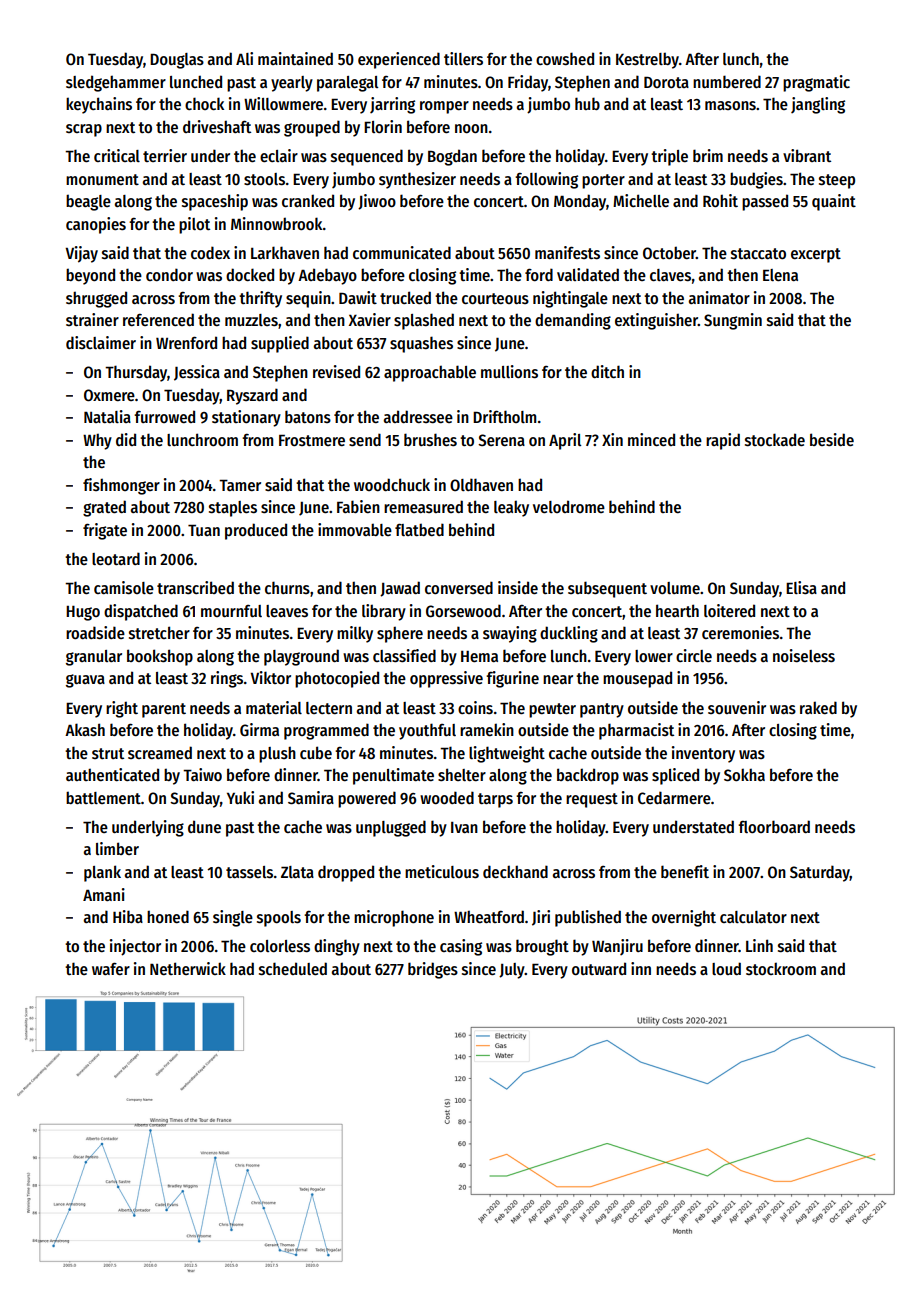  I want to click on jarring, so click(392, 105).
